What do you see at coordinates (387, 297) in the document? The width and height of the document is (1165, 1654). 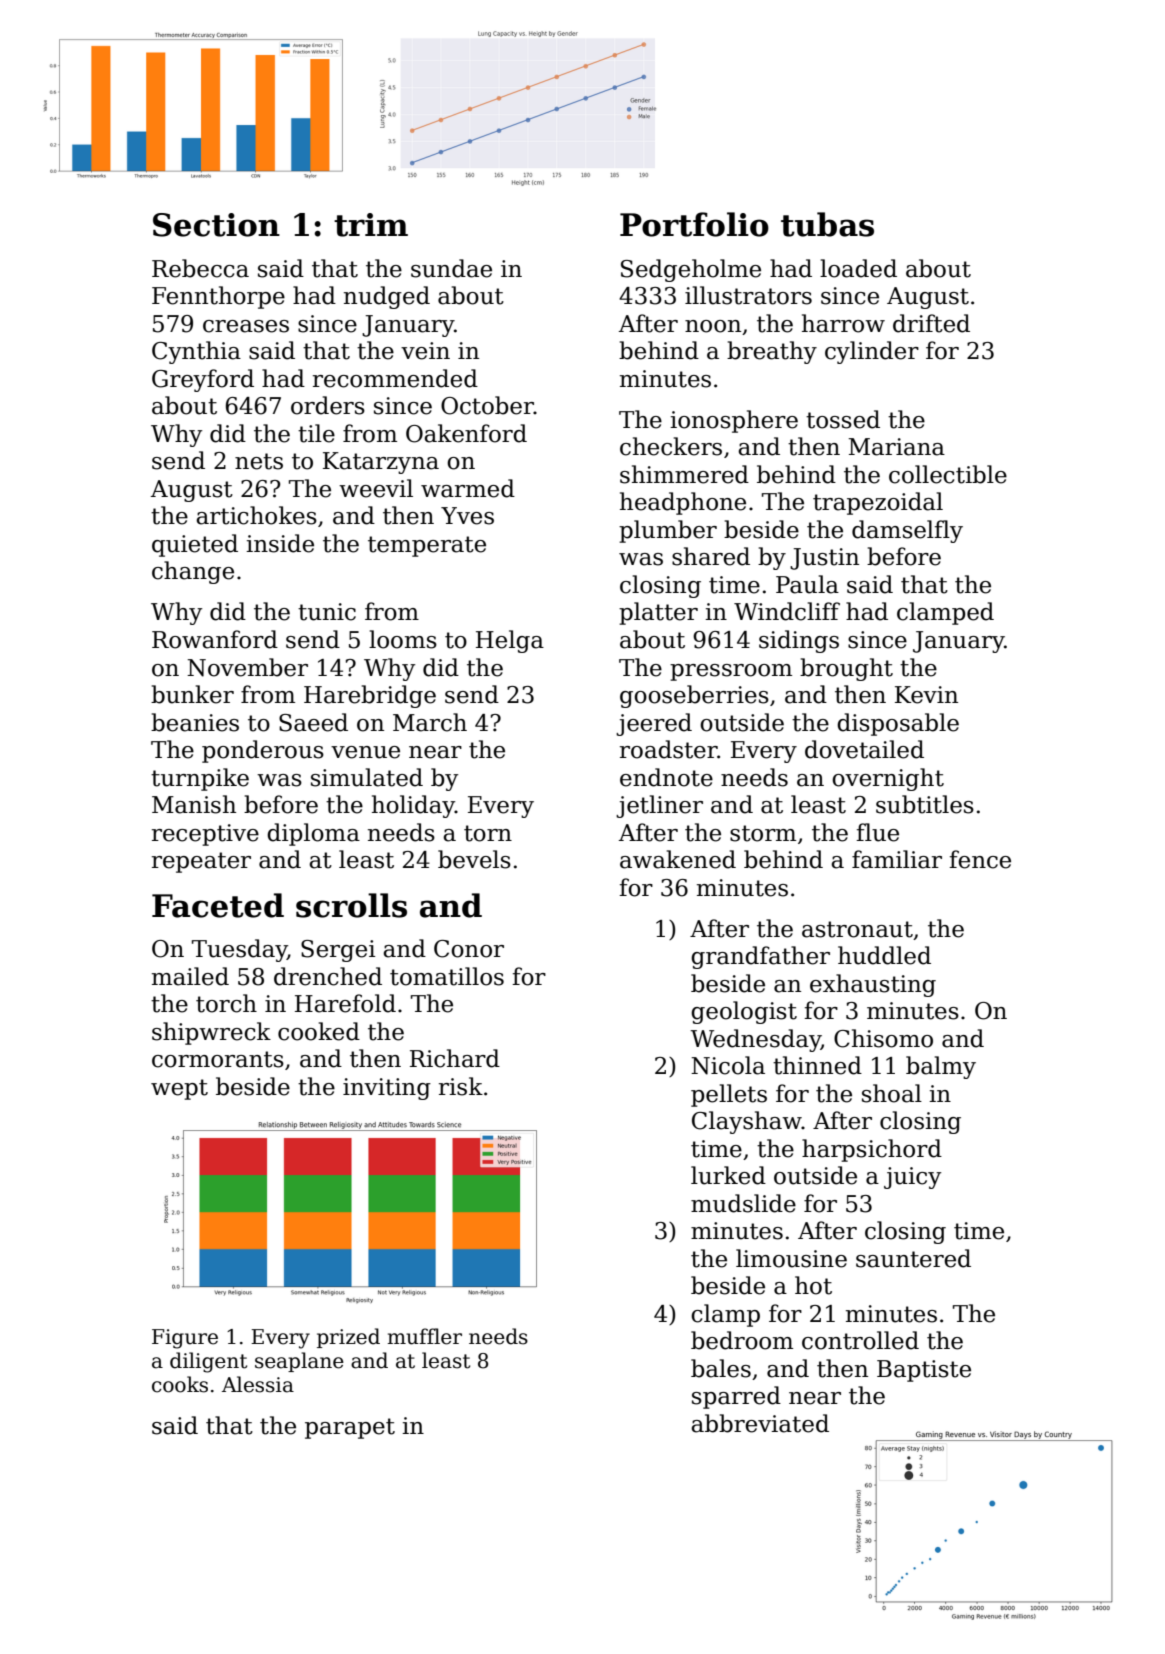 I see `nudged` at bounding box center [387, 297].
